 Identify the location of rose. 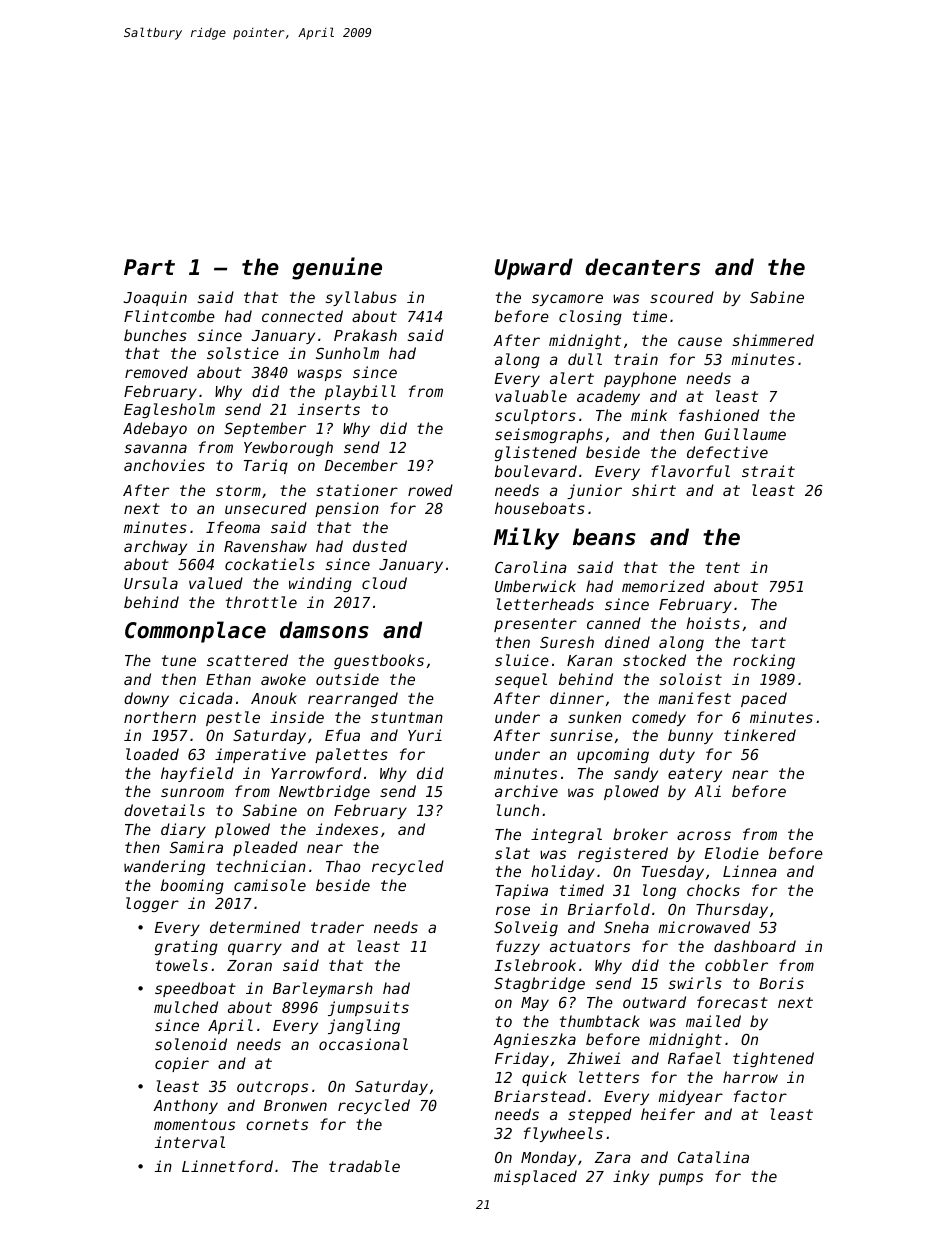
(513, 910).
